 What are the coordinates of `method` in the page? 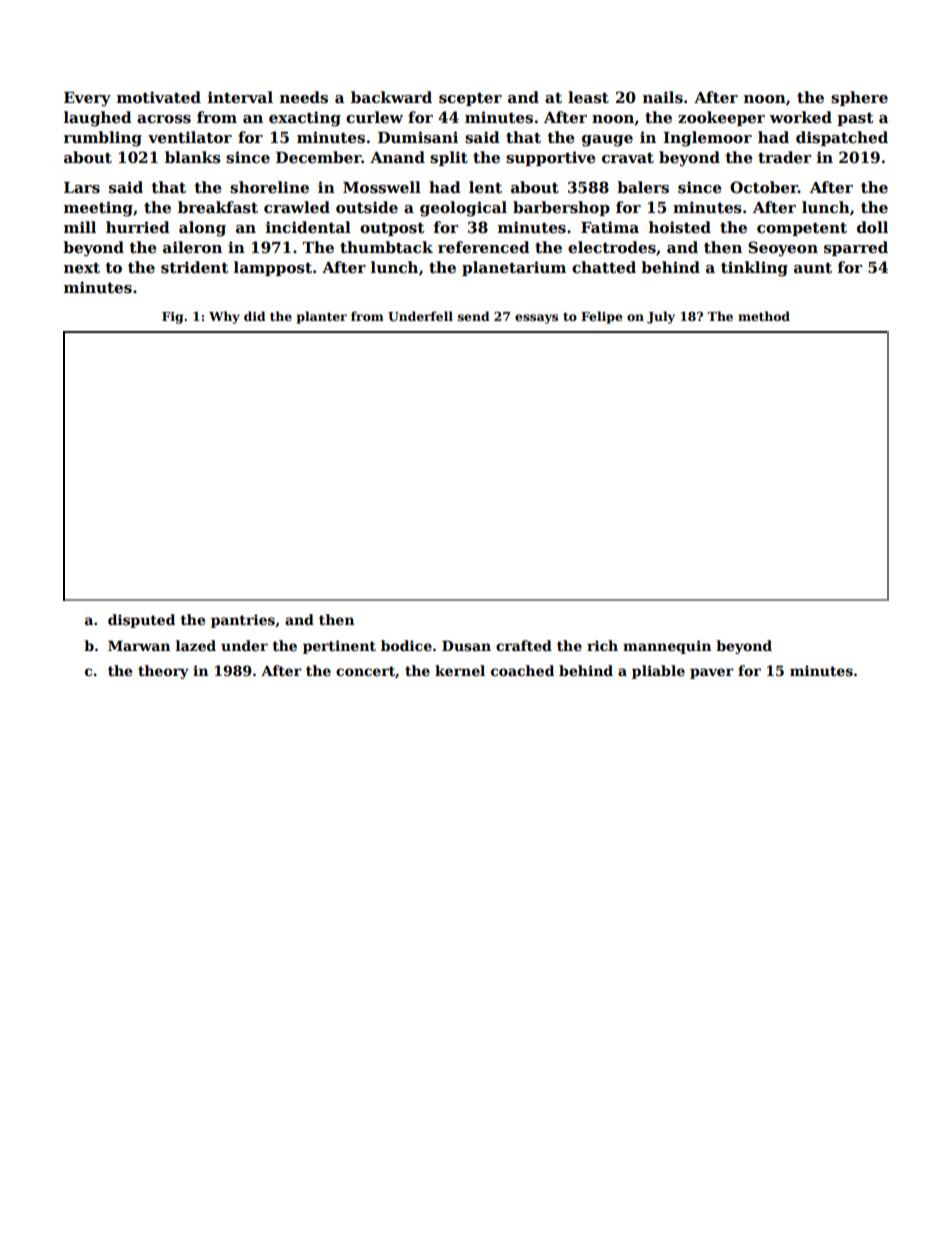 It's located at (764, 316).
